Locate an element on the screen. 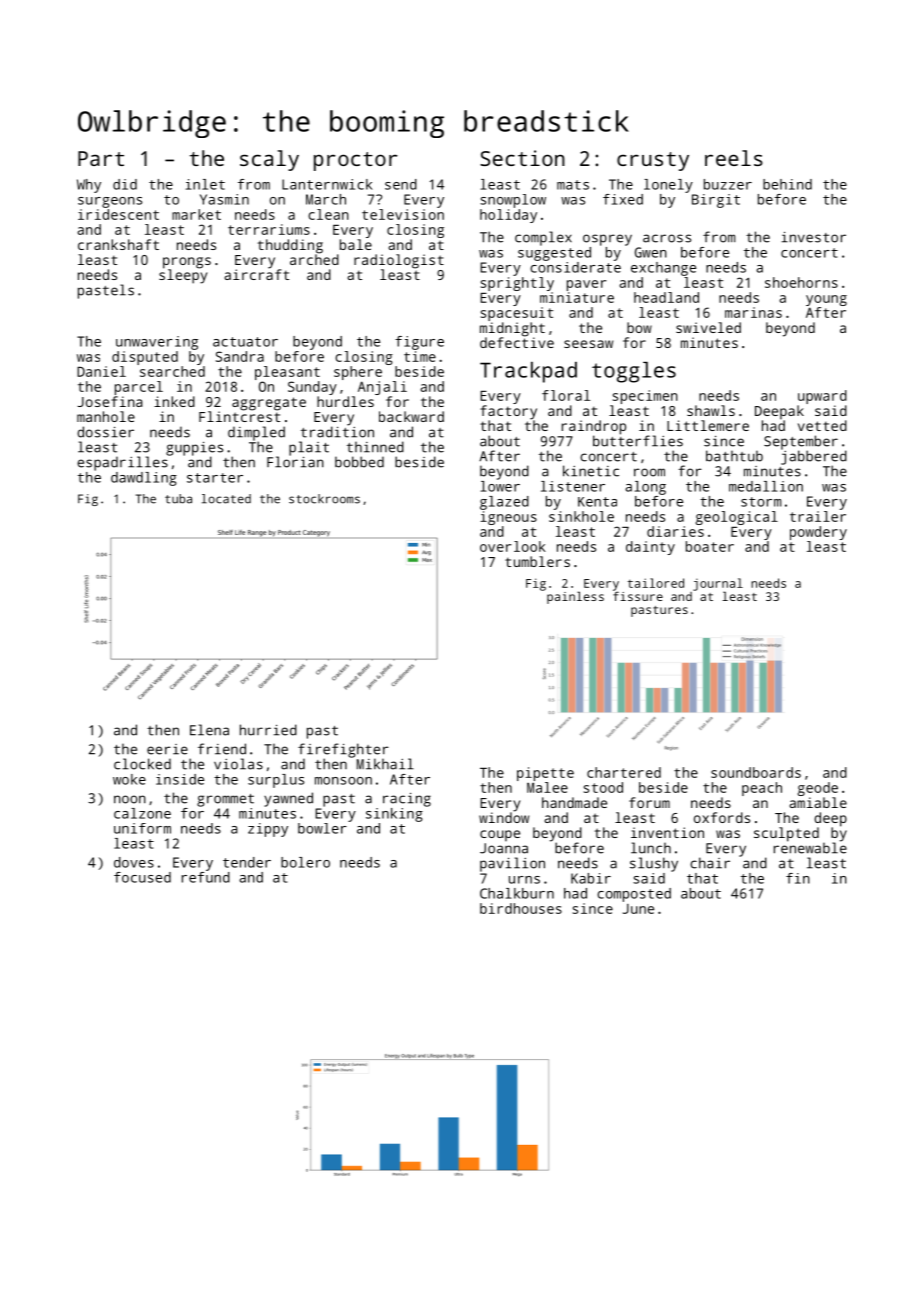 The width and height of the screenshot is (924, 1308). Elena is located at coordinates (209, 730).
